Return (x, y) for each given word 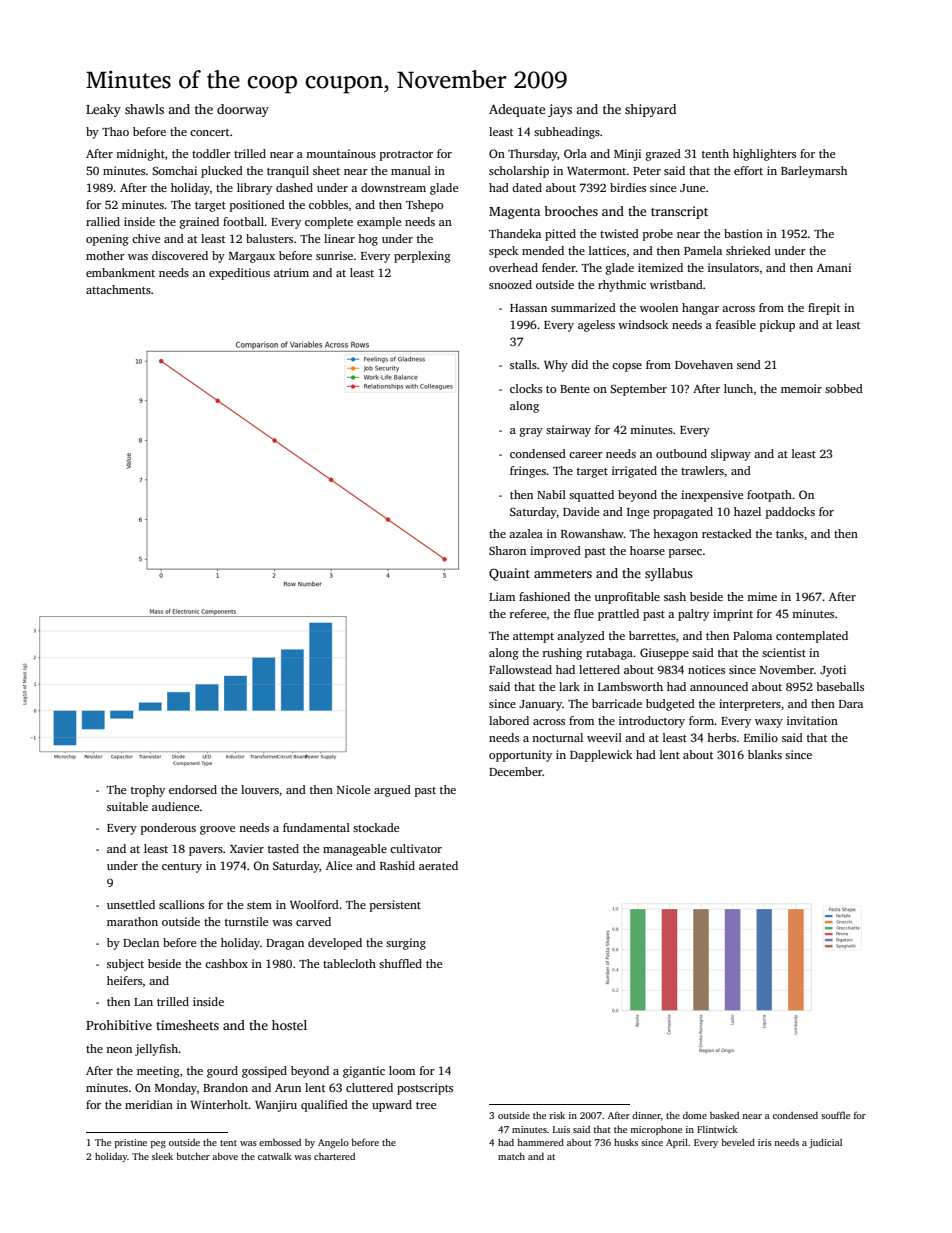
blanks (765, 754)
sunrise (334, 255)
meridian (149, 1104)
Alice (339, 865)
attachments (118, 289)
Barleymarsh (814, 172)
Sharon (507, 550)
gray (531, 432)
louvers (260, 789)
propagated (683, 513)
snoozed (510, 284)
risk (557, 1115)
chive (146, 238)
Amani (834, 267)
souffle (835, 1115)
